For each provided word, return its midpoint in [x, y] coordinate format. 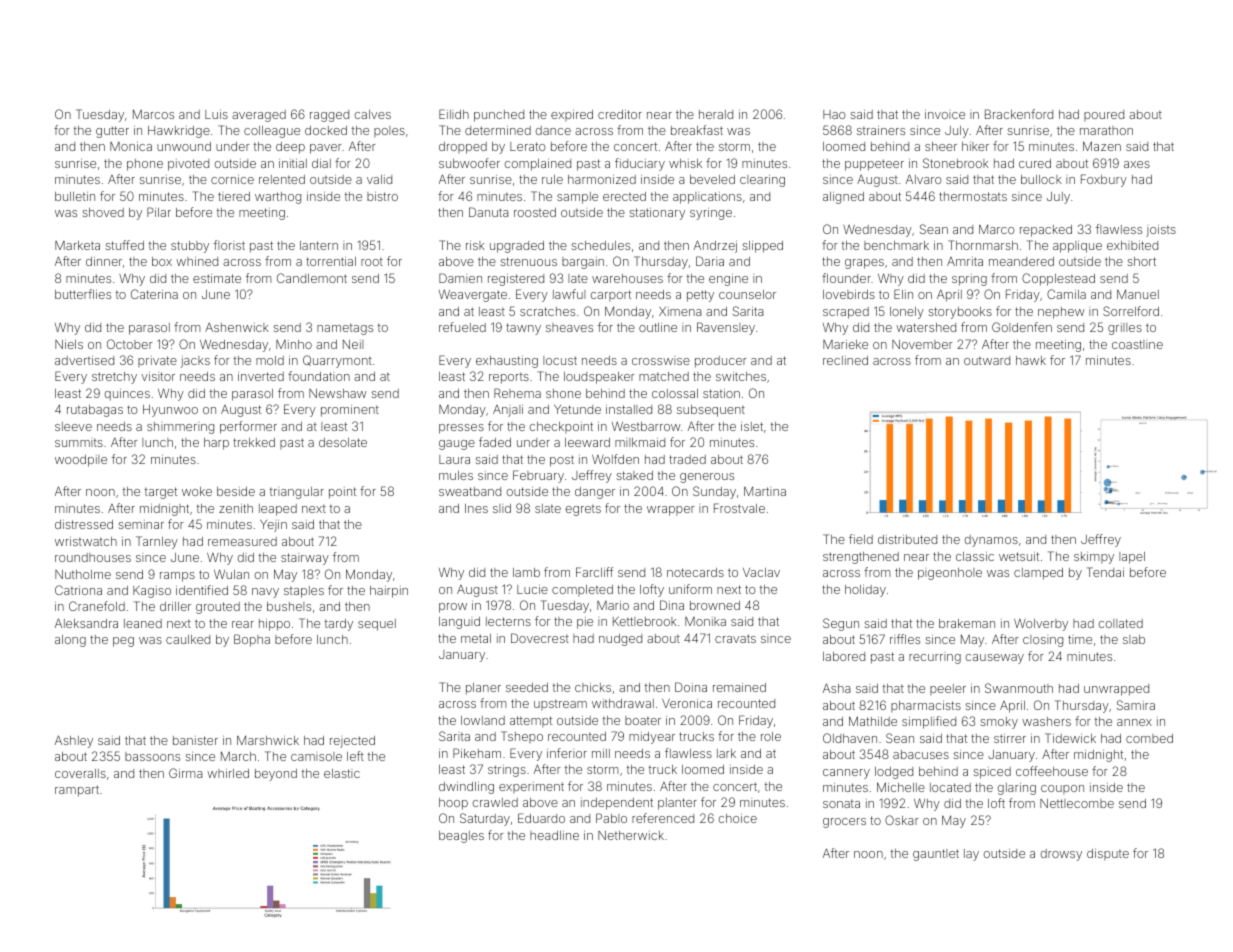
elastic [342, 773]
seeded [527, 687]
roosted [535, 212]
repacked [1046, 231]
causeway [995, 659]
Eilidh [454, 114]
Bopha [252, 640]
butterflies [83, 294]
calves [373, 114]
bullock [1041, 179]
